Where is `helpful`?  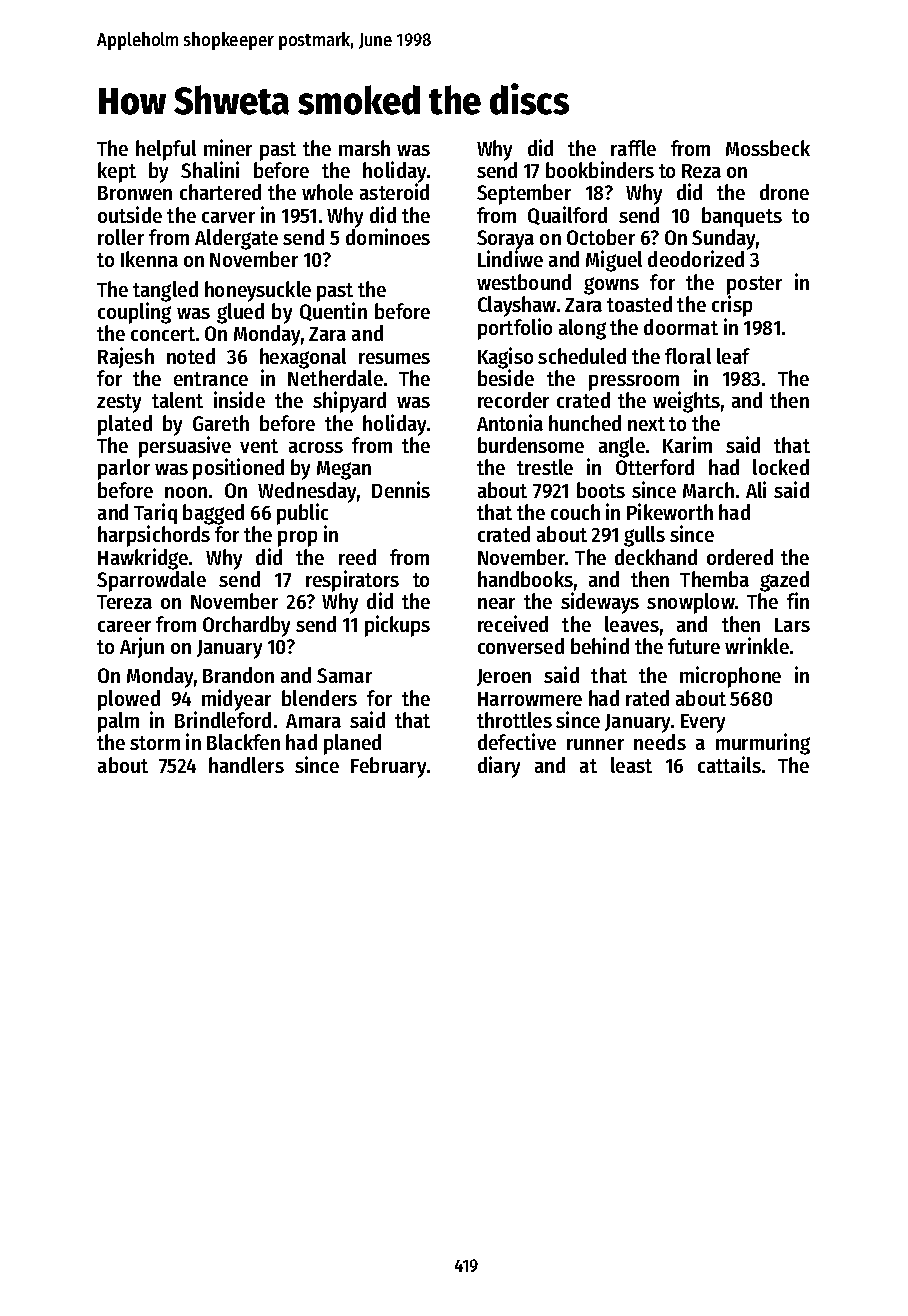
helpful is located at coordinates (166, 150).
